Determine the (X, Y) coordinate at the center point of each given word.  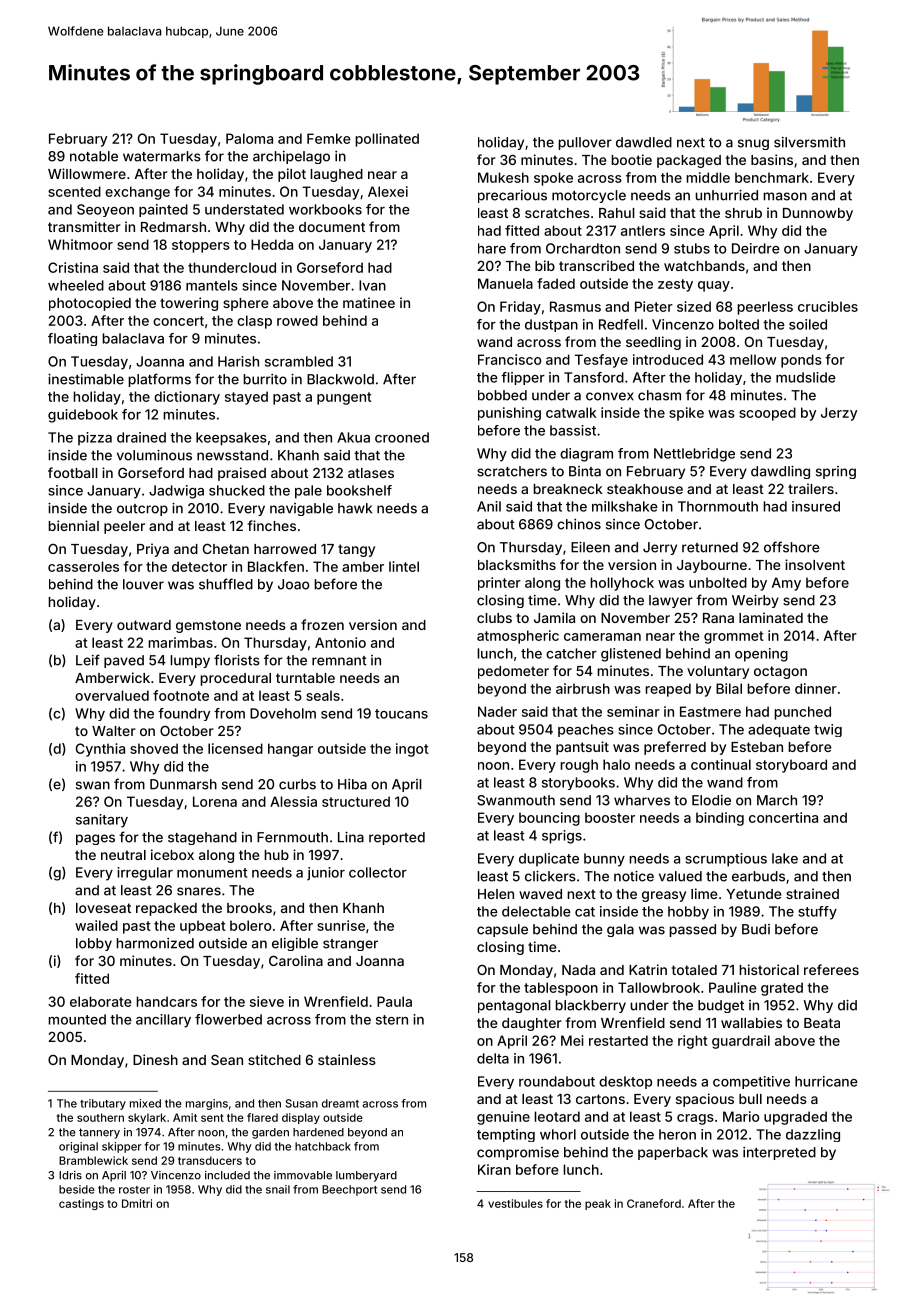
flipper (523, 378)
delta (493, 1058)
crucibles (828, 306)
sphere (246, 304)
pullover (585, 143)
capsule (502, 930)
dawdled (644, 142)
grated (782, 989)
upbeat (203, 927)
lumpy (190, 661)
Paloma (249, 138)
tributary (103, 1104)
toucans (401, 714)
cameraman (602, 637)
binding (720, 819)
